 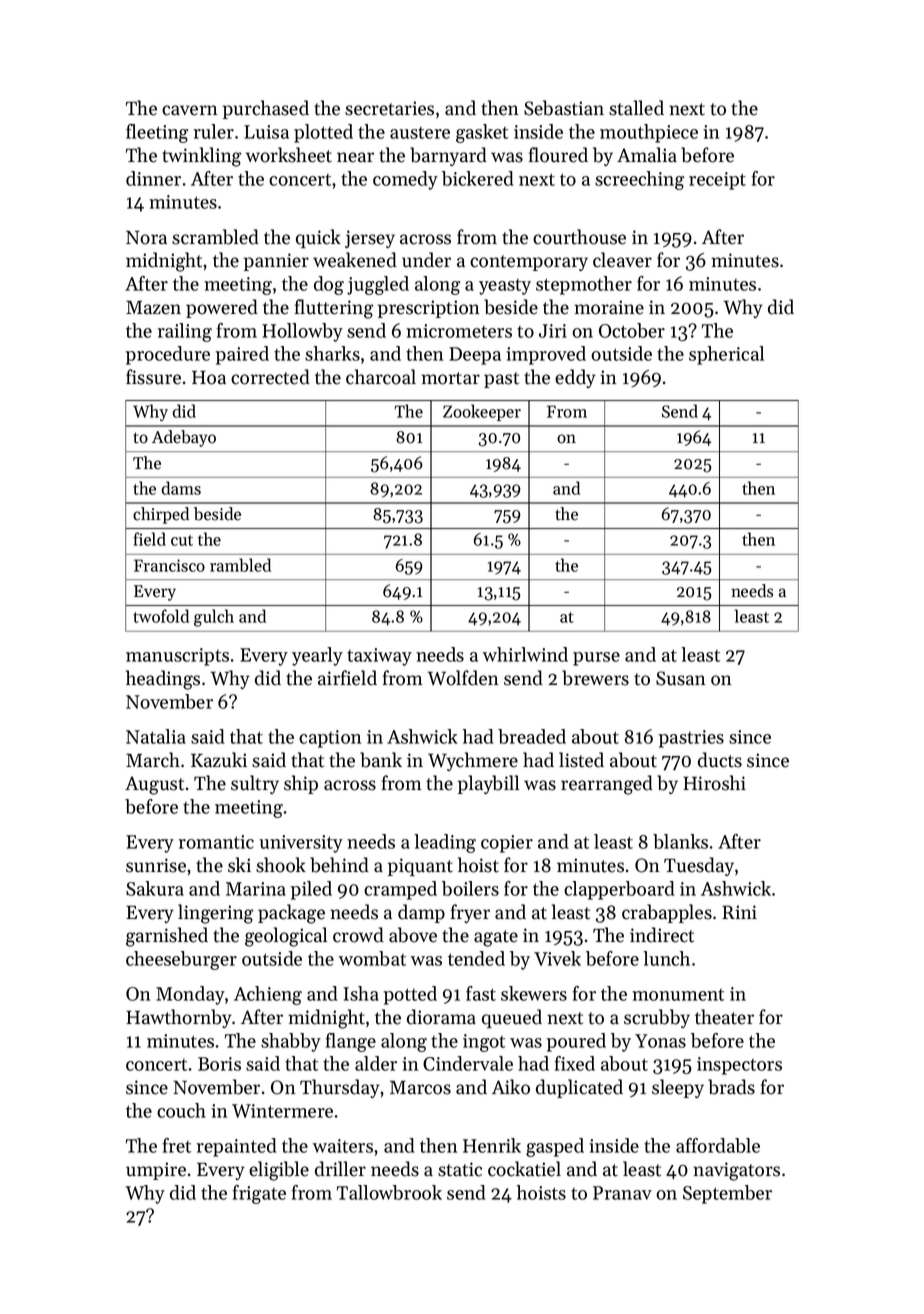 What do you see at coordinates (389, 1192) in the screenshot?
I see `Tallowbrook` at bounding box center [389, 1192].
